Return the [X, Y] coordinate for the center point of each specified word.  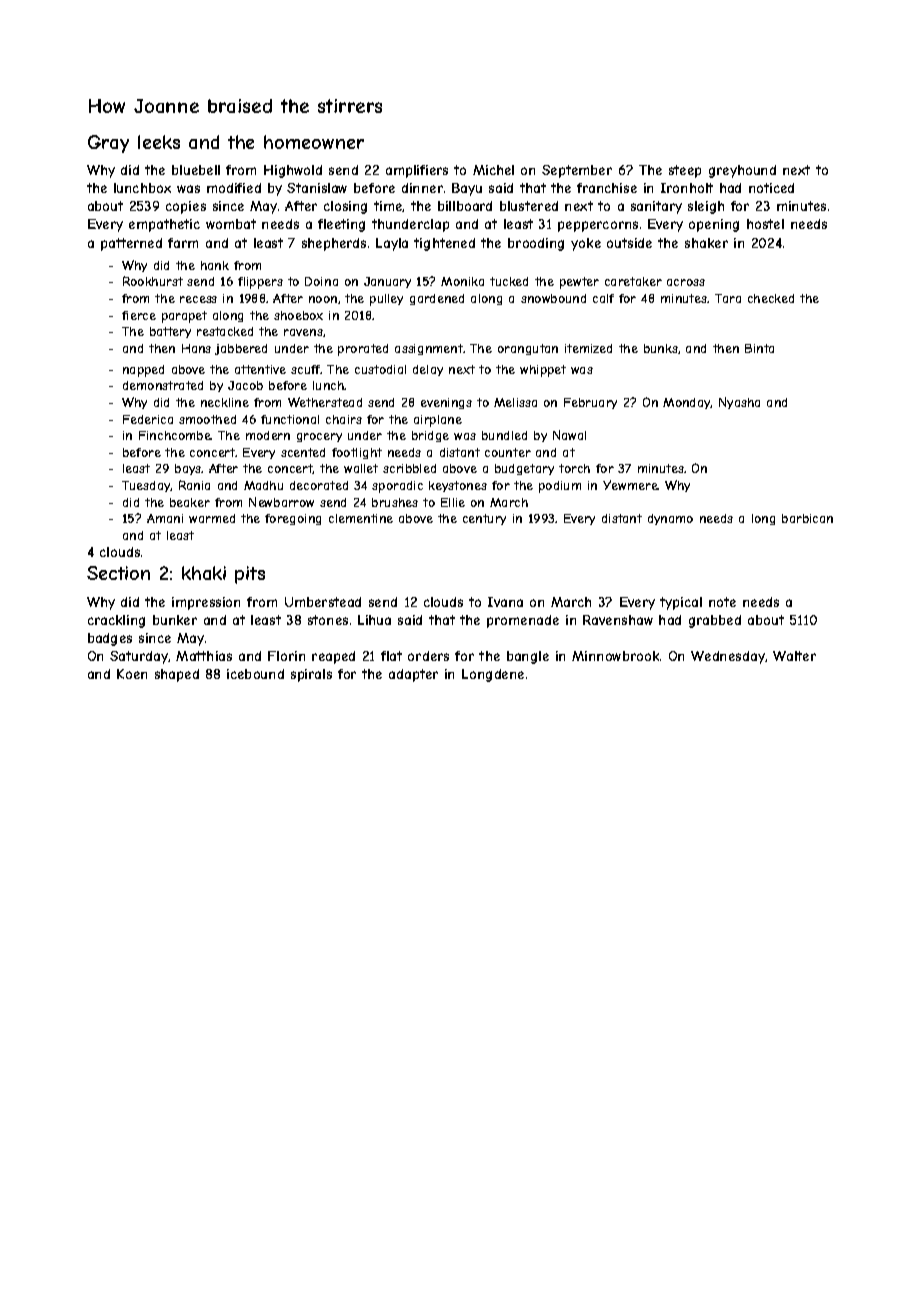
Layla [392, 244]
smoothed [207, 419]
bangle [528, 657]
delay [428, 370]
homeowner [314, 142]
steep [685, 171]
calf [603, 298]
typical [681, 603]
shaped [177, 675]
